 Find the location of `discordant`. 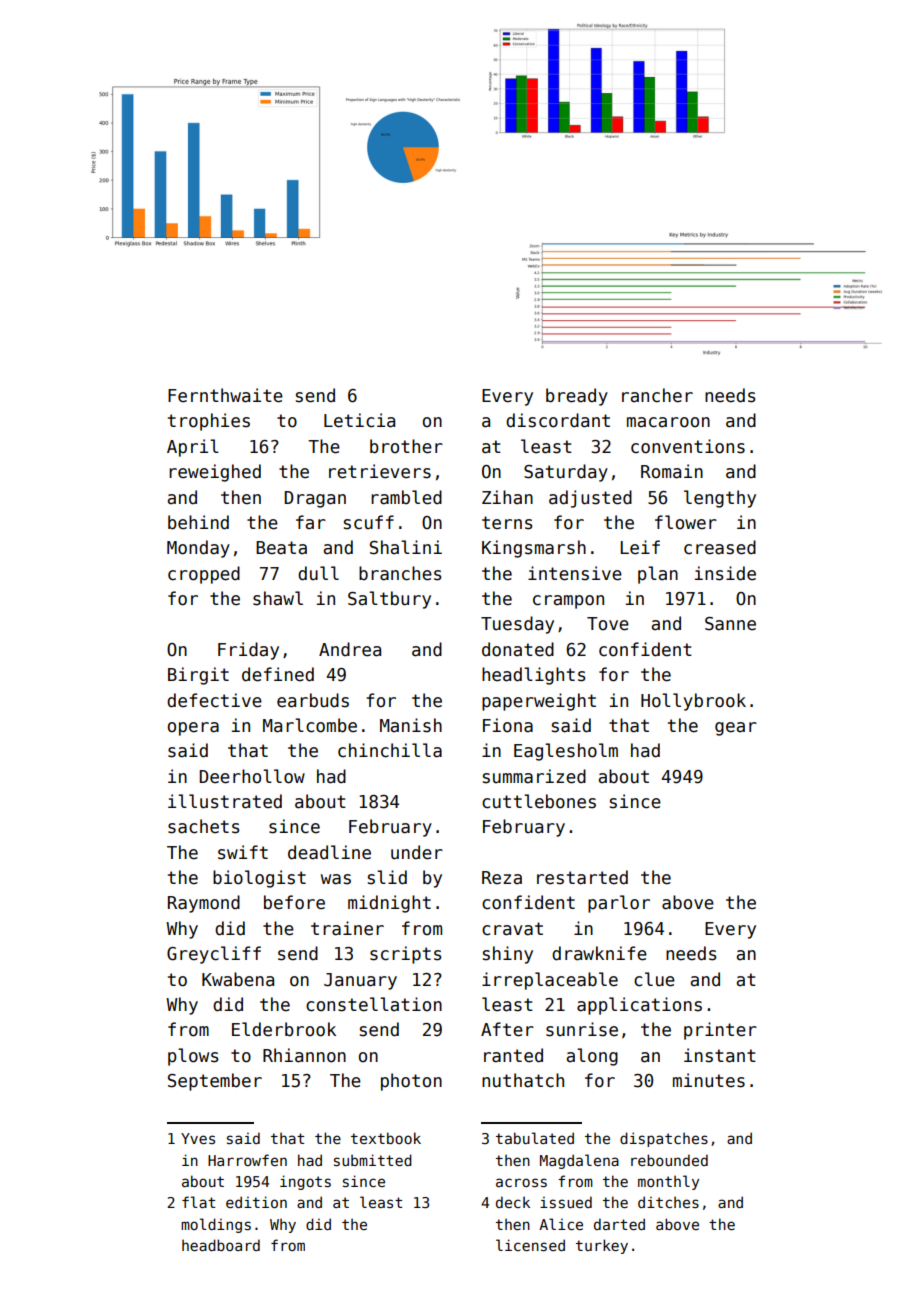

discordant is located at coordinates (558, 420).
